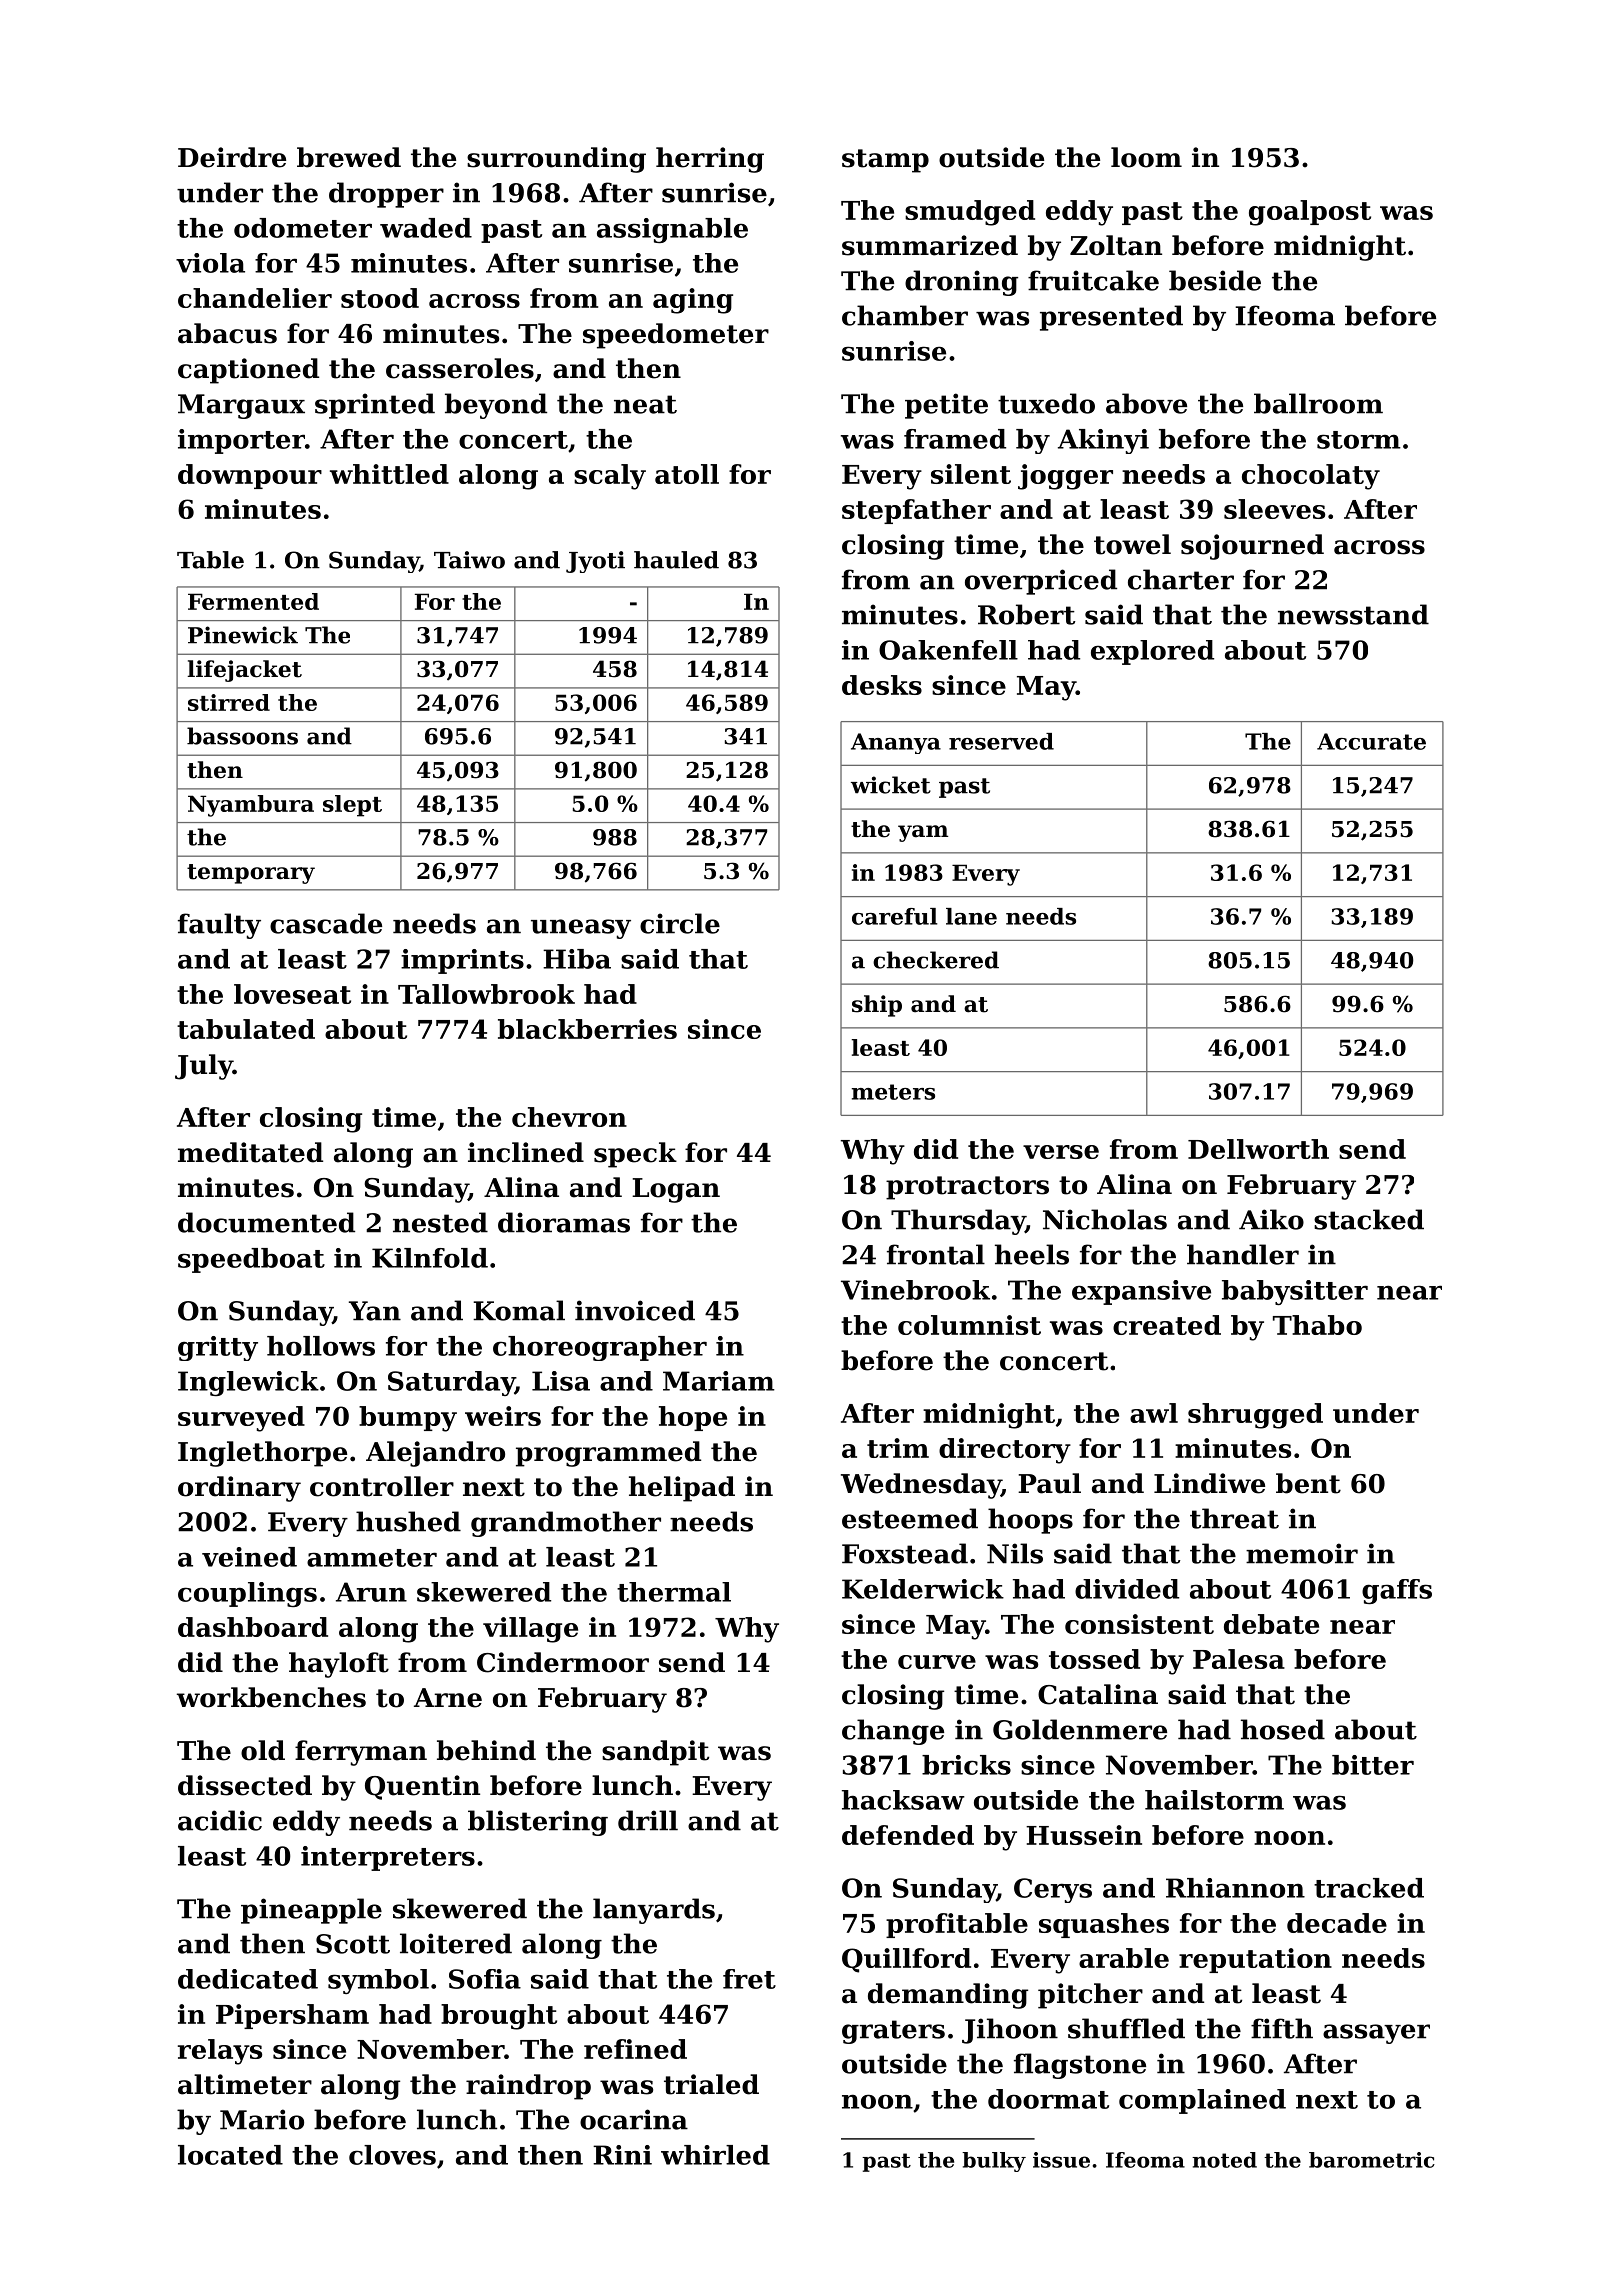 The height and width of the screenshot is (2292, 1620). What do you see at coordinates (232, 157) in the screenshot?
I see `Deirdre` at bounding box center [232, 157].
